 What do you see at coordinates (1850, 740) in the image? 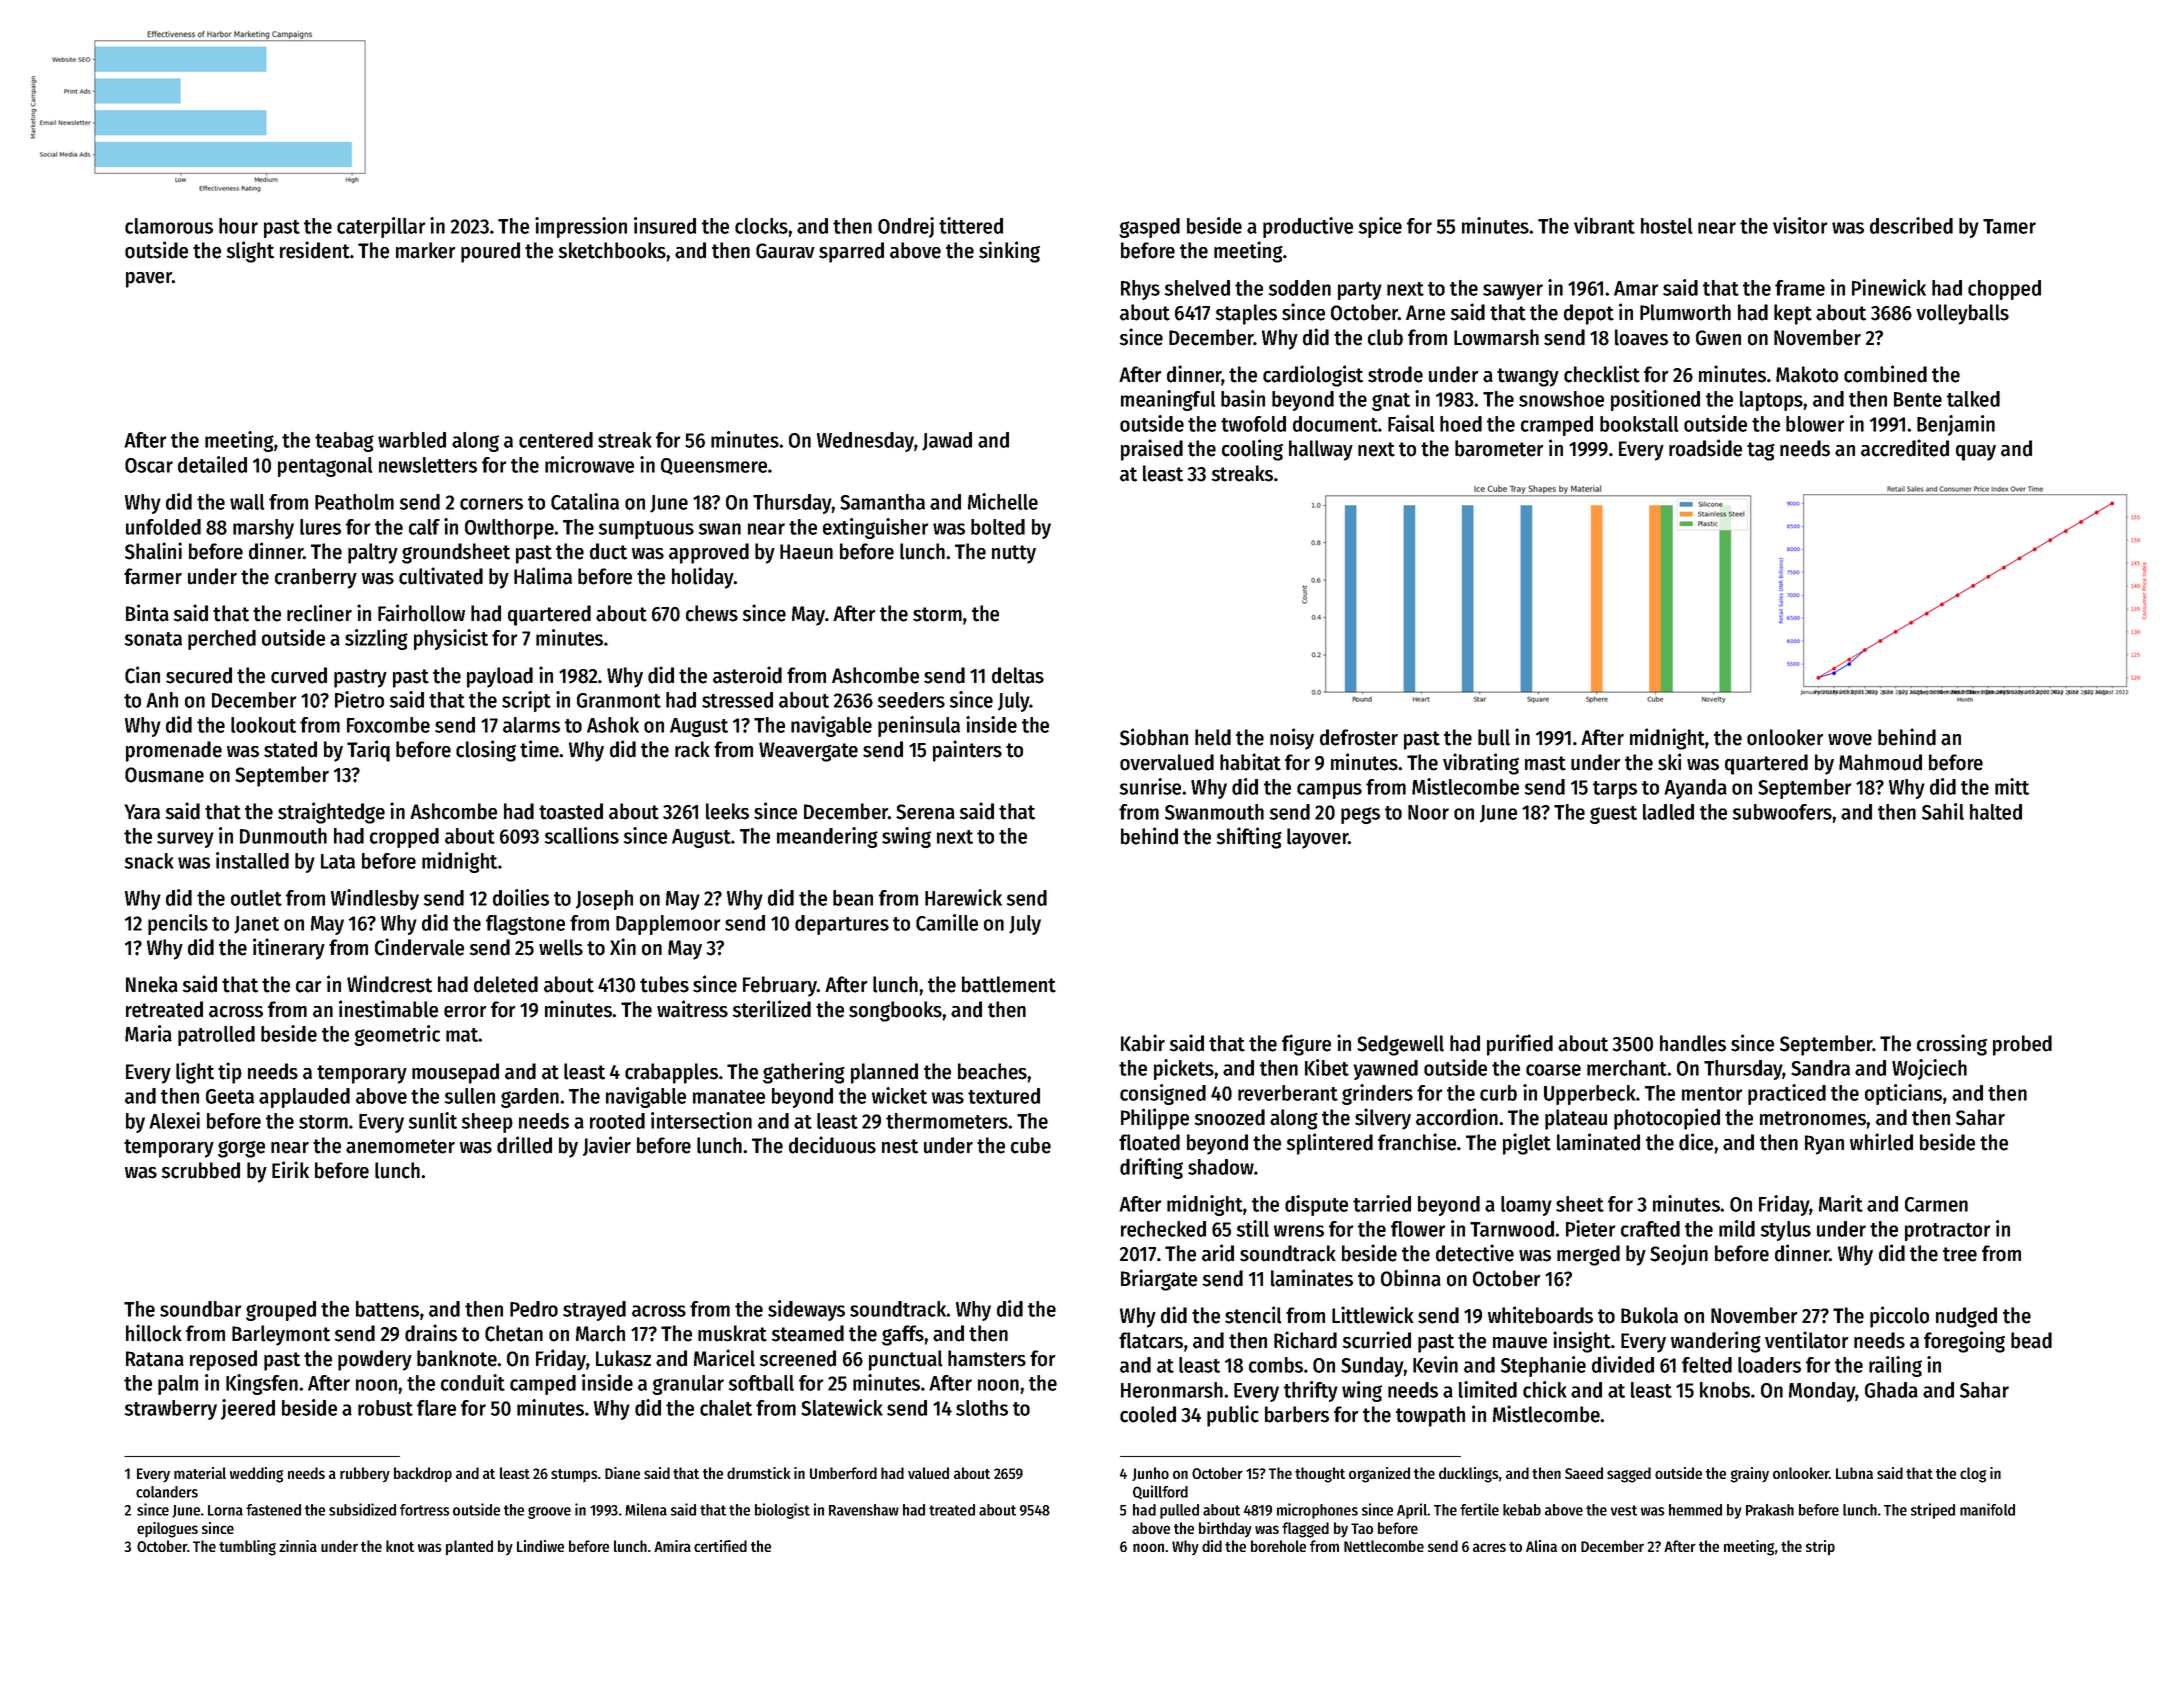
I see `wove` at bounding box center [1850, 740].
